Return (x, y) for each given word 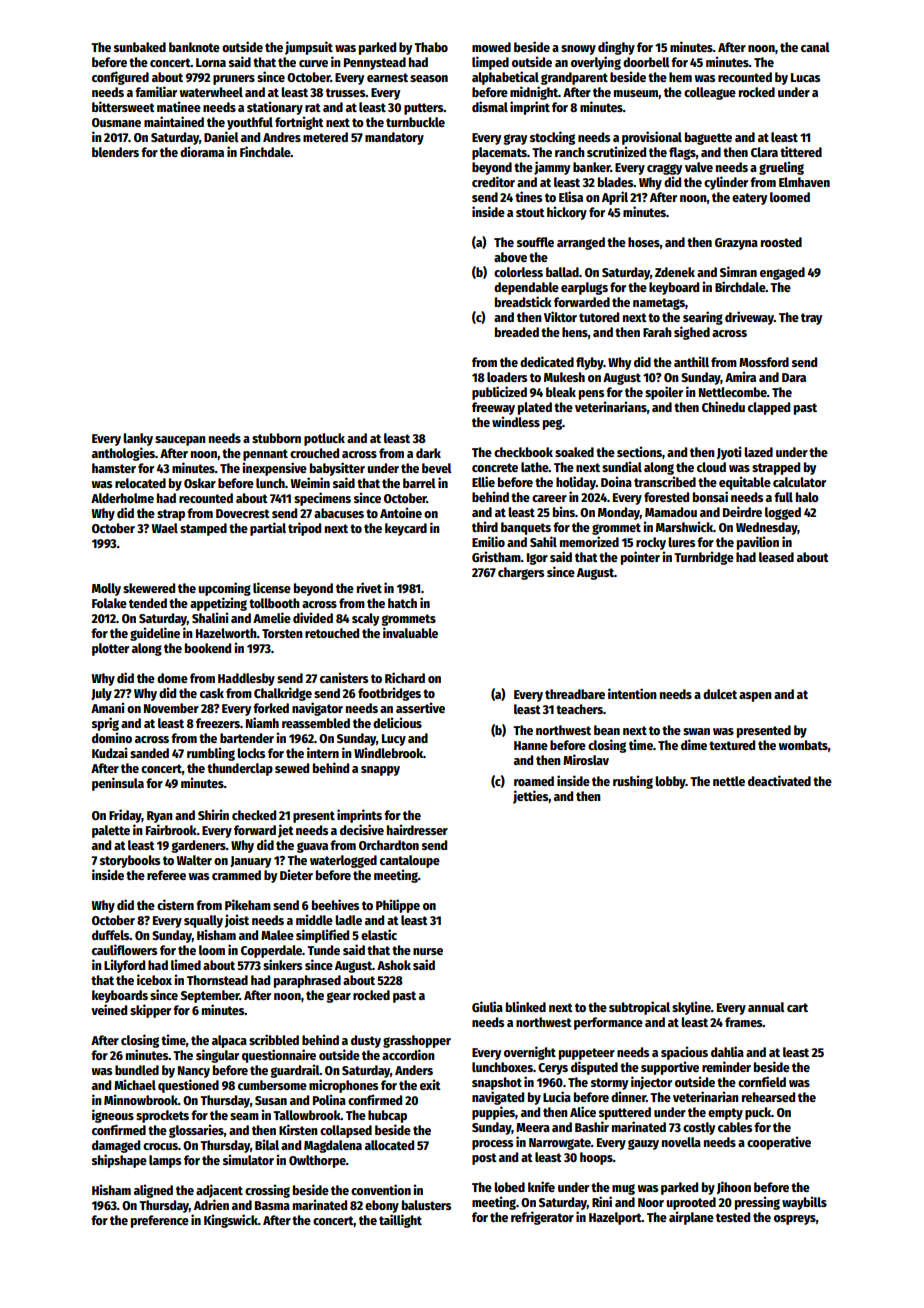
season (429, 78)
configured (120, 78)
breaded (517, 332)
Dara (794, 377)
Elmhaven (804, 182)
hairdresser (417, 829)
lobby (670, 782)
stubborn (276, 438)
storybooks (130, 861)
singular (217, 1056)
